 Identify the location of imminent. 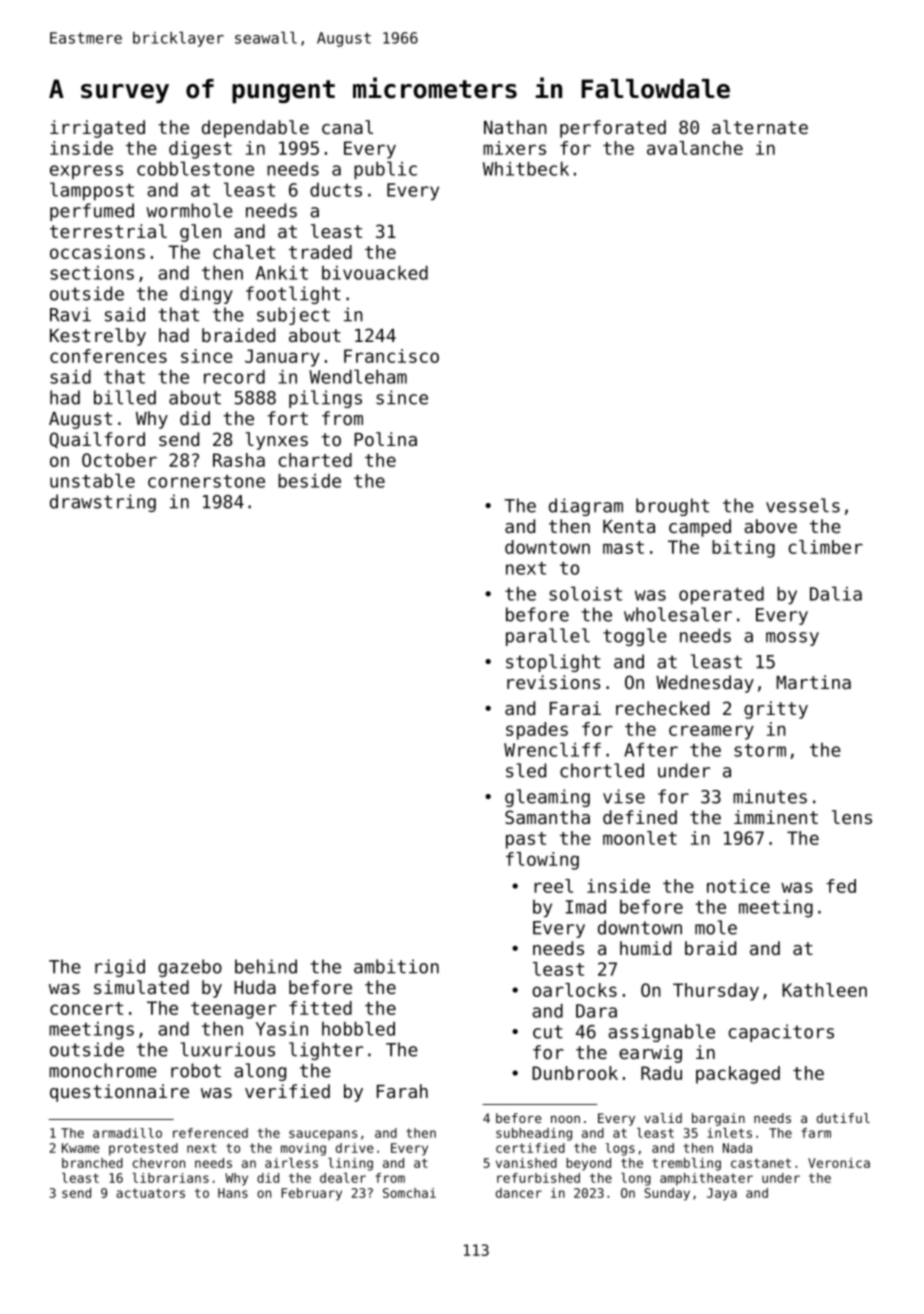
(776, 817).
